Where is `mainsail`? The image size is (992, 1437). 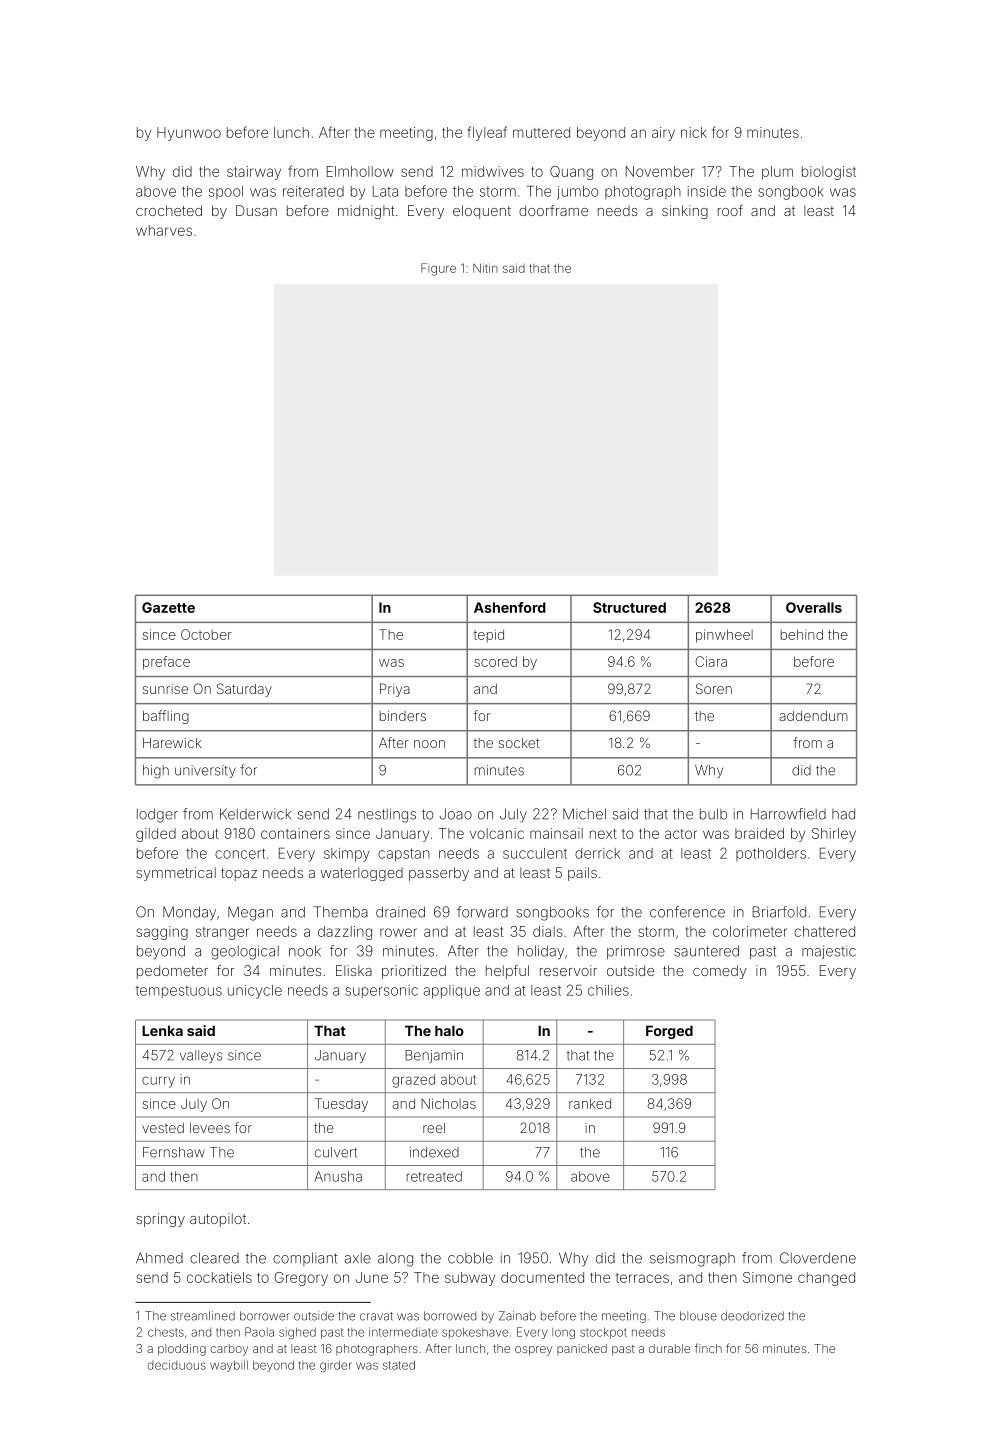
mainsail is located at coordinates (556, 833).
